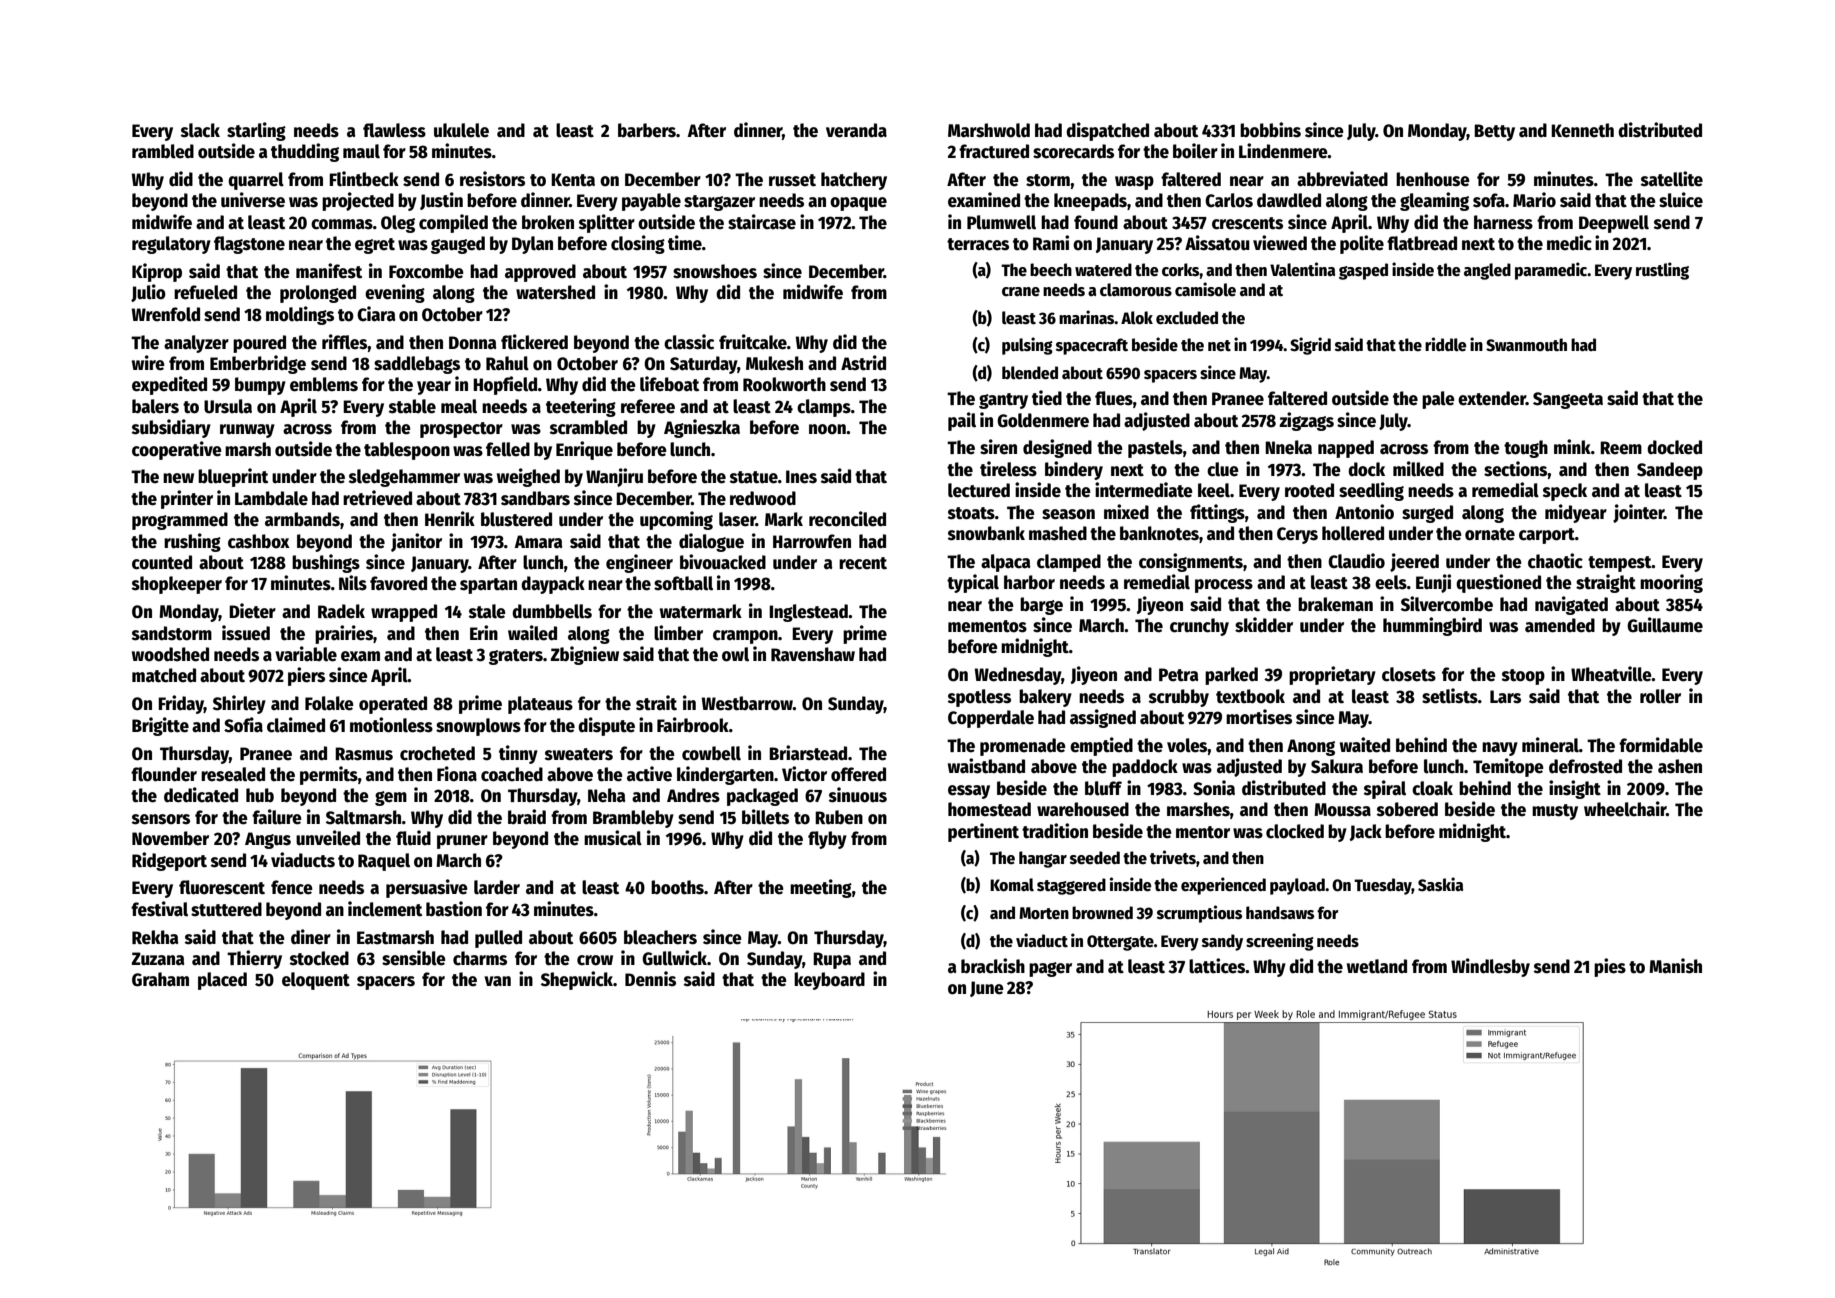  What do you see at coordinates (1051, 270) in the screenshot?
I see `beech` at bounding box center [1051, 270].
